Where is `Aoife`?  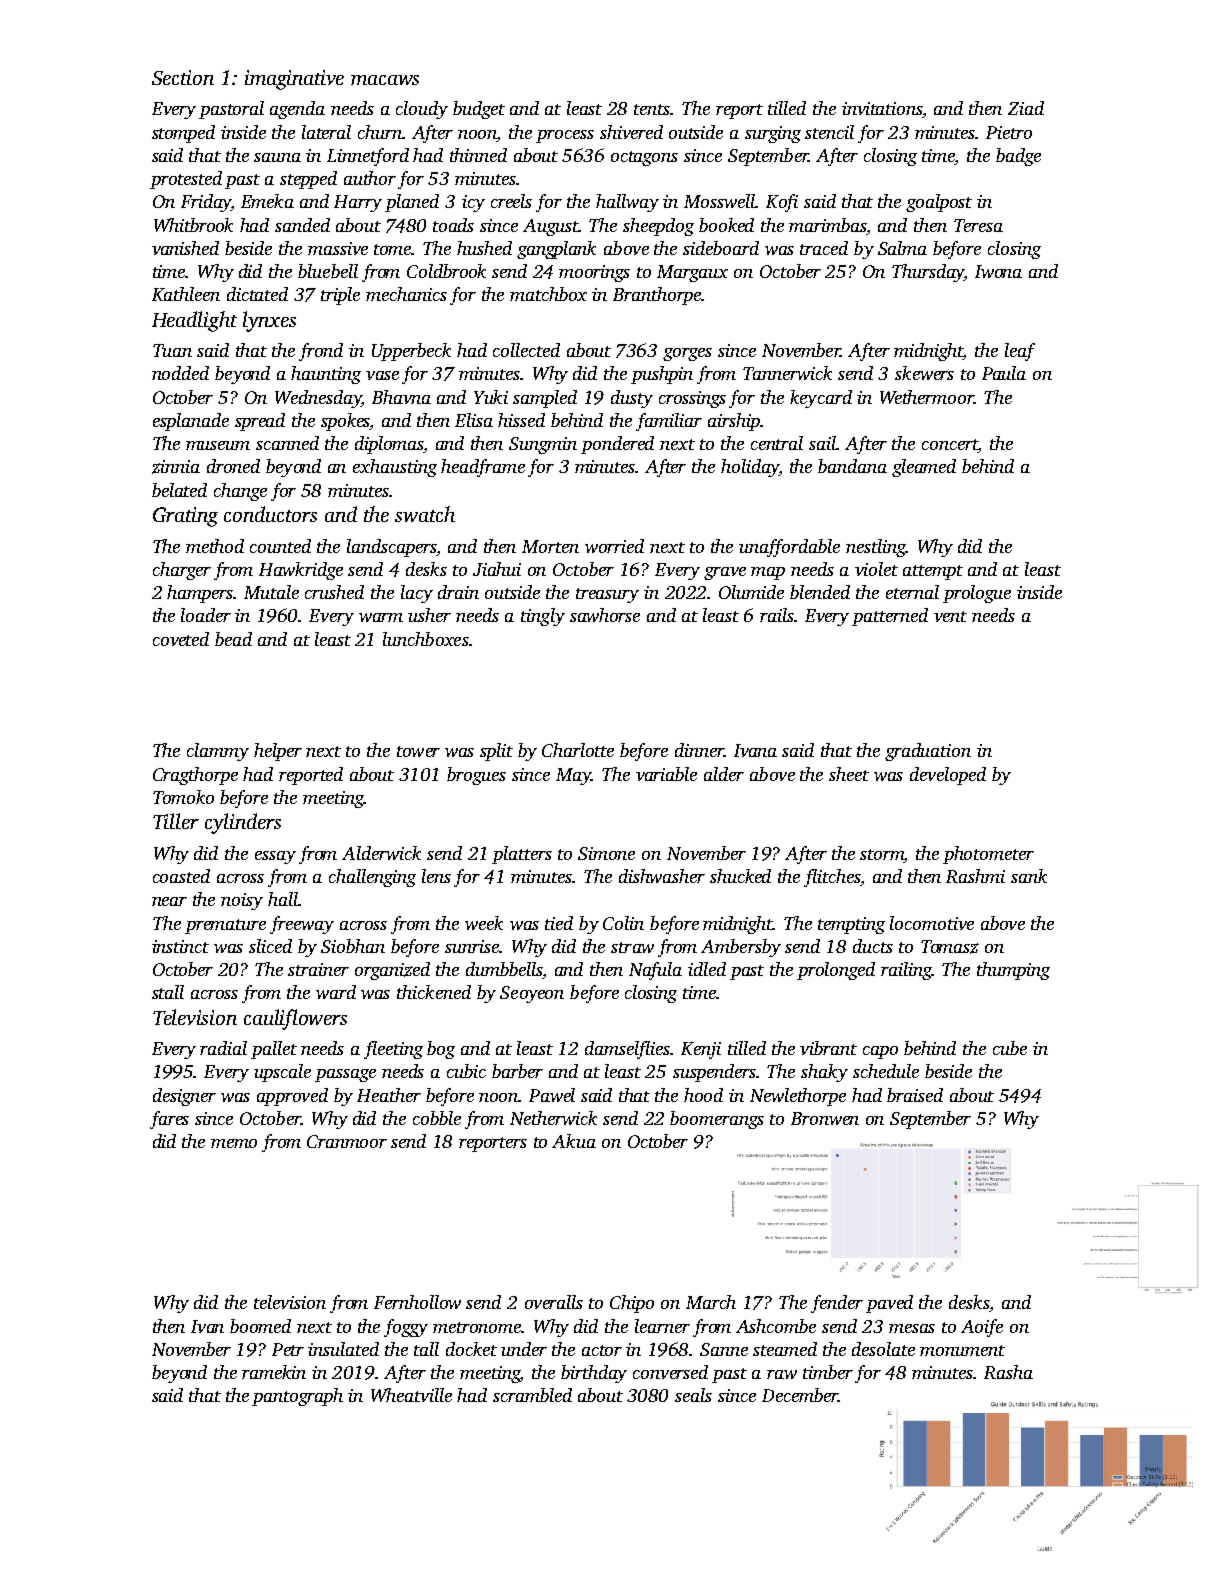 Aoife is located at coordinates (982, 1328).
